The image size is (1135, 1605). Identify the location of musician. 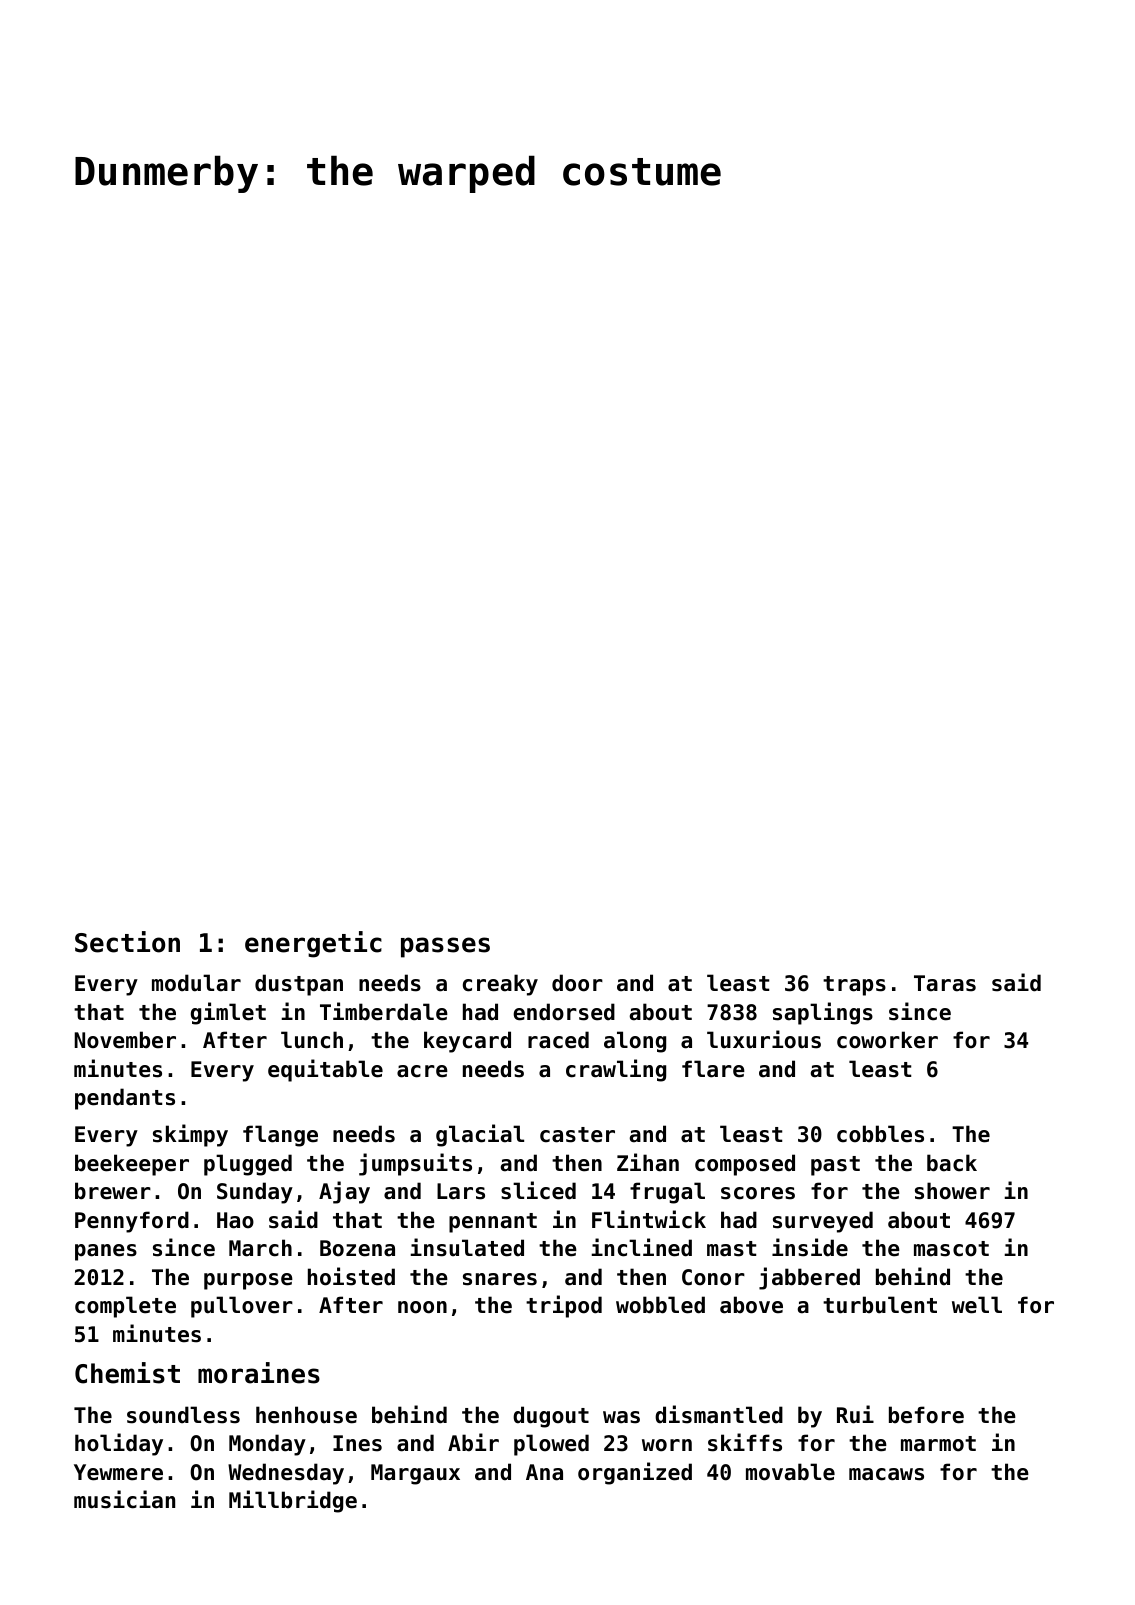
(124, 1499).
